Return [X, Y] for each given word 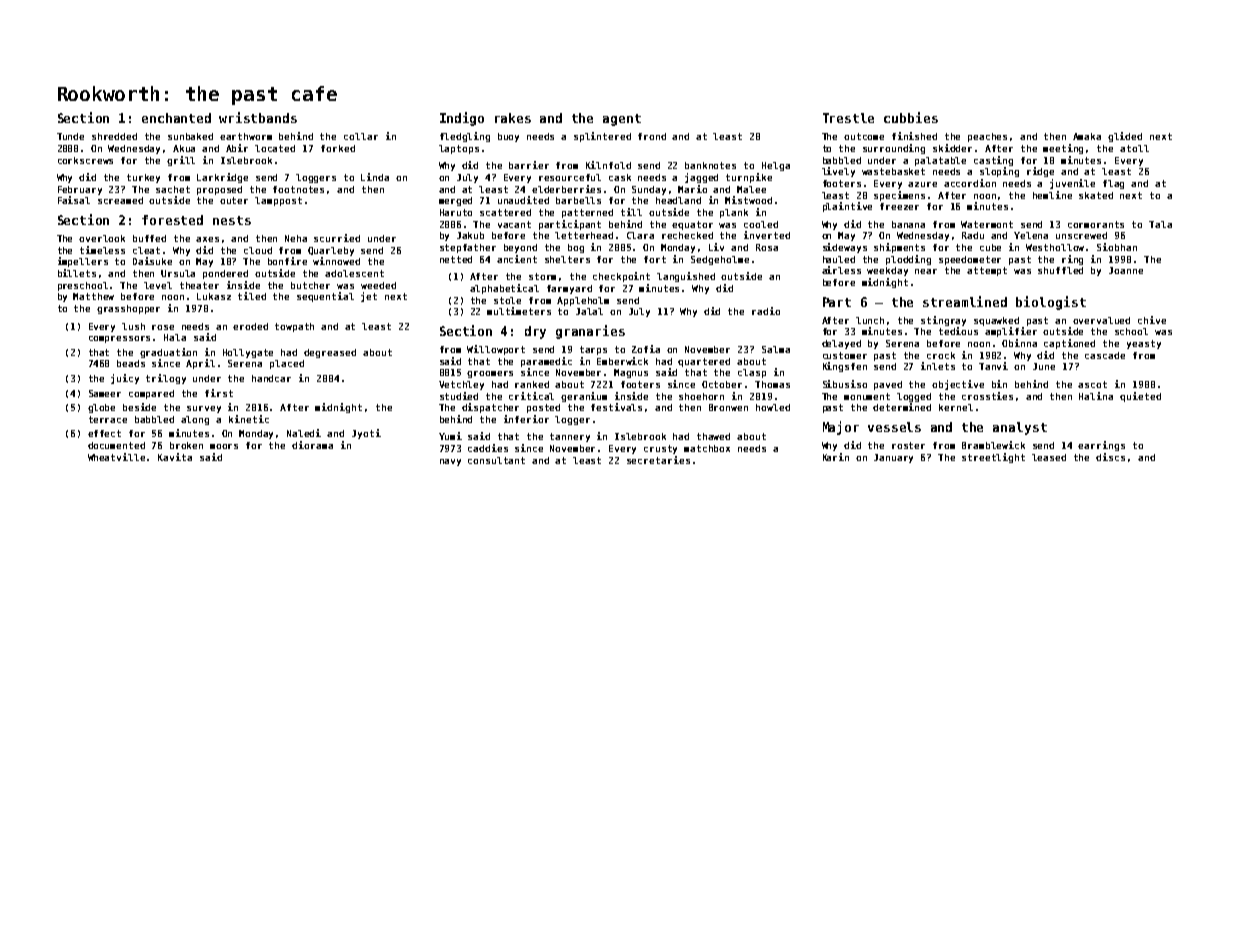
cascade [1105, 355]
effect [104, 433]
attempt [987, 271]
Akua [184, 148]
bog [576, 248]
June [1044, 366]
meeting [1063, 149]
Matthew [93, 296]
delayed [841, 344]
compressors [119, 339]
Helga [776, 166]
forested [172, 220]
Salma [776, 349]
